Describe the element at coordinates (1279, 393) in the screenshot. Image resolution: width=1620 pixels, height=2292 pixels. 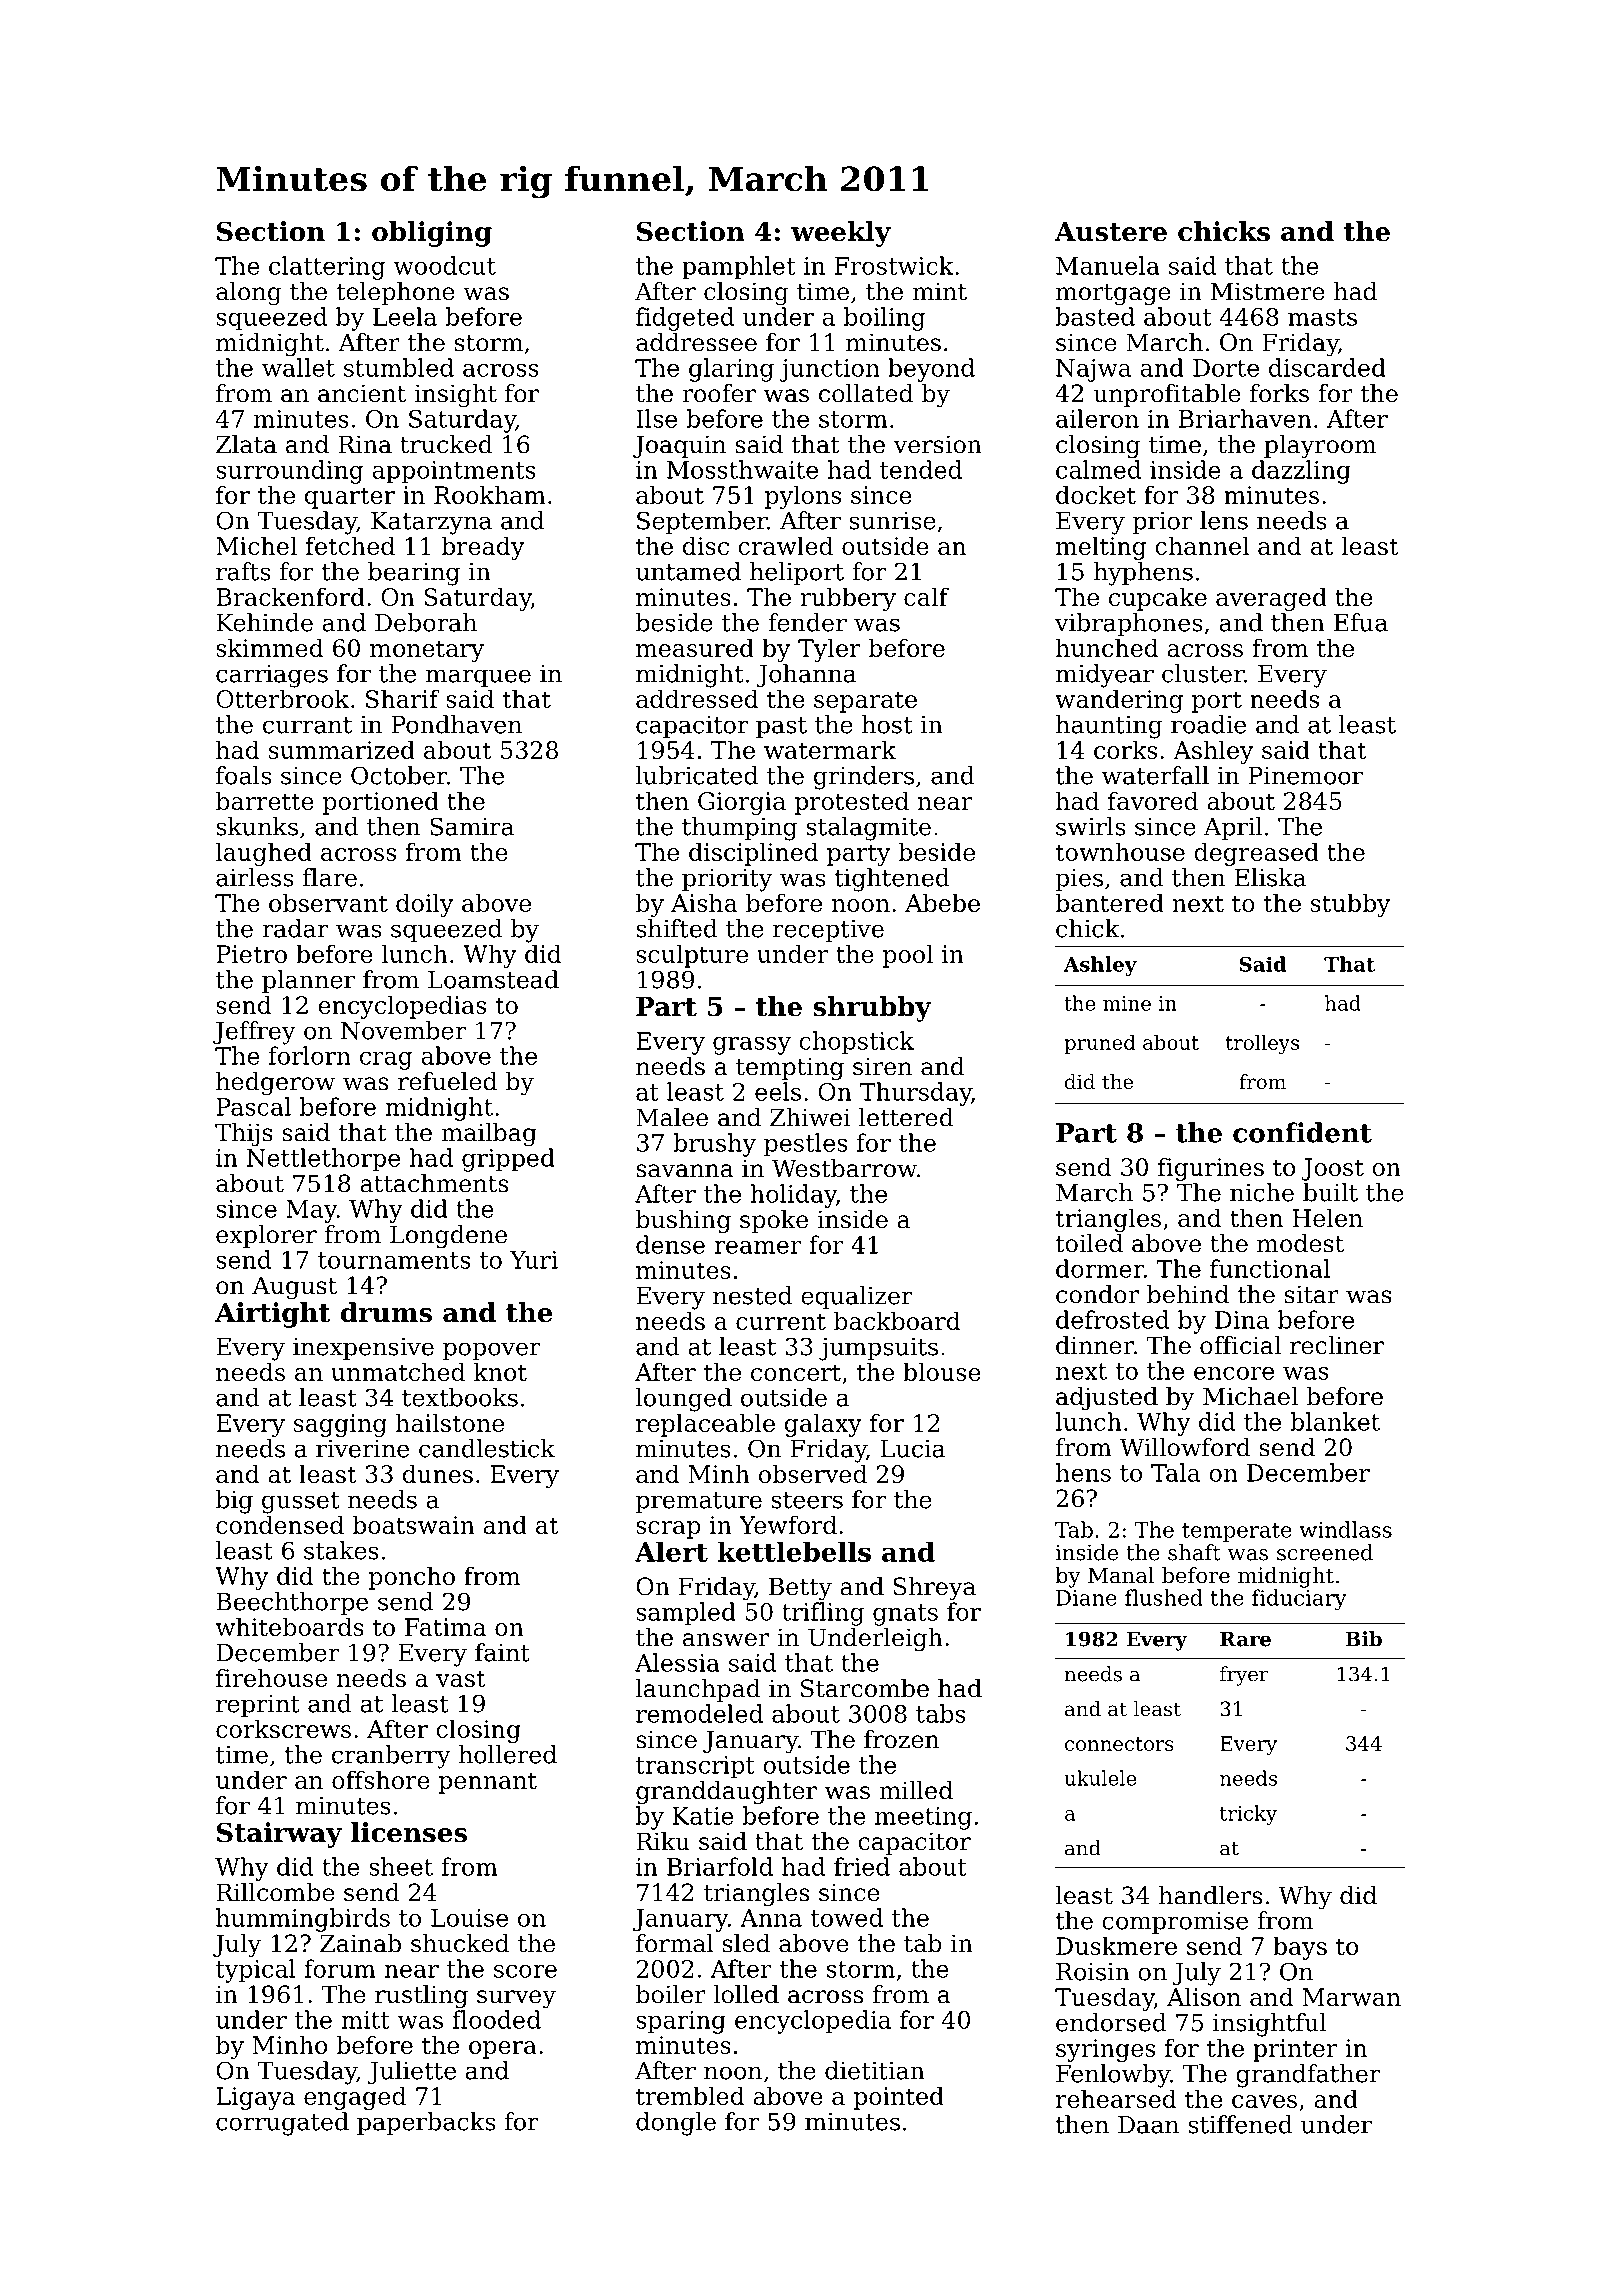
I see `forks` at that location.
